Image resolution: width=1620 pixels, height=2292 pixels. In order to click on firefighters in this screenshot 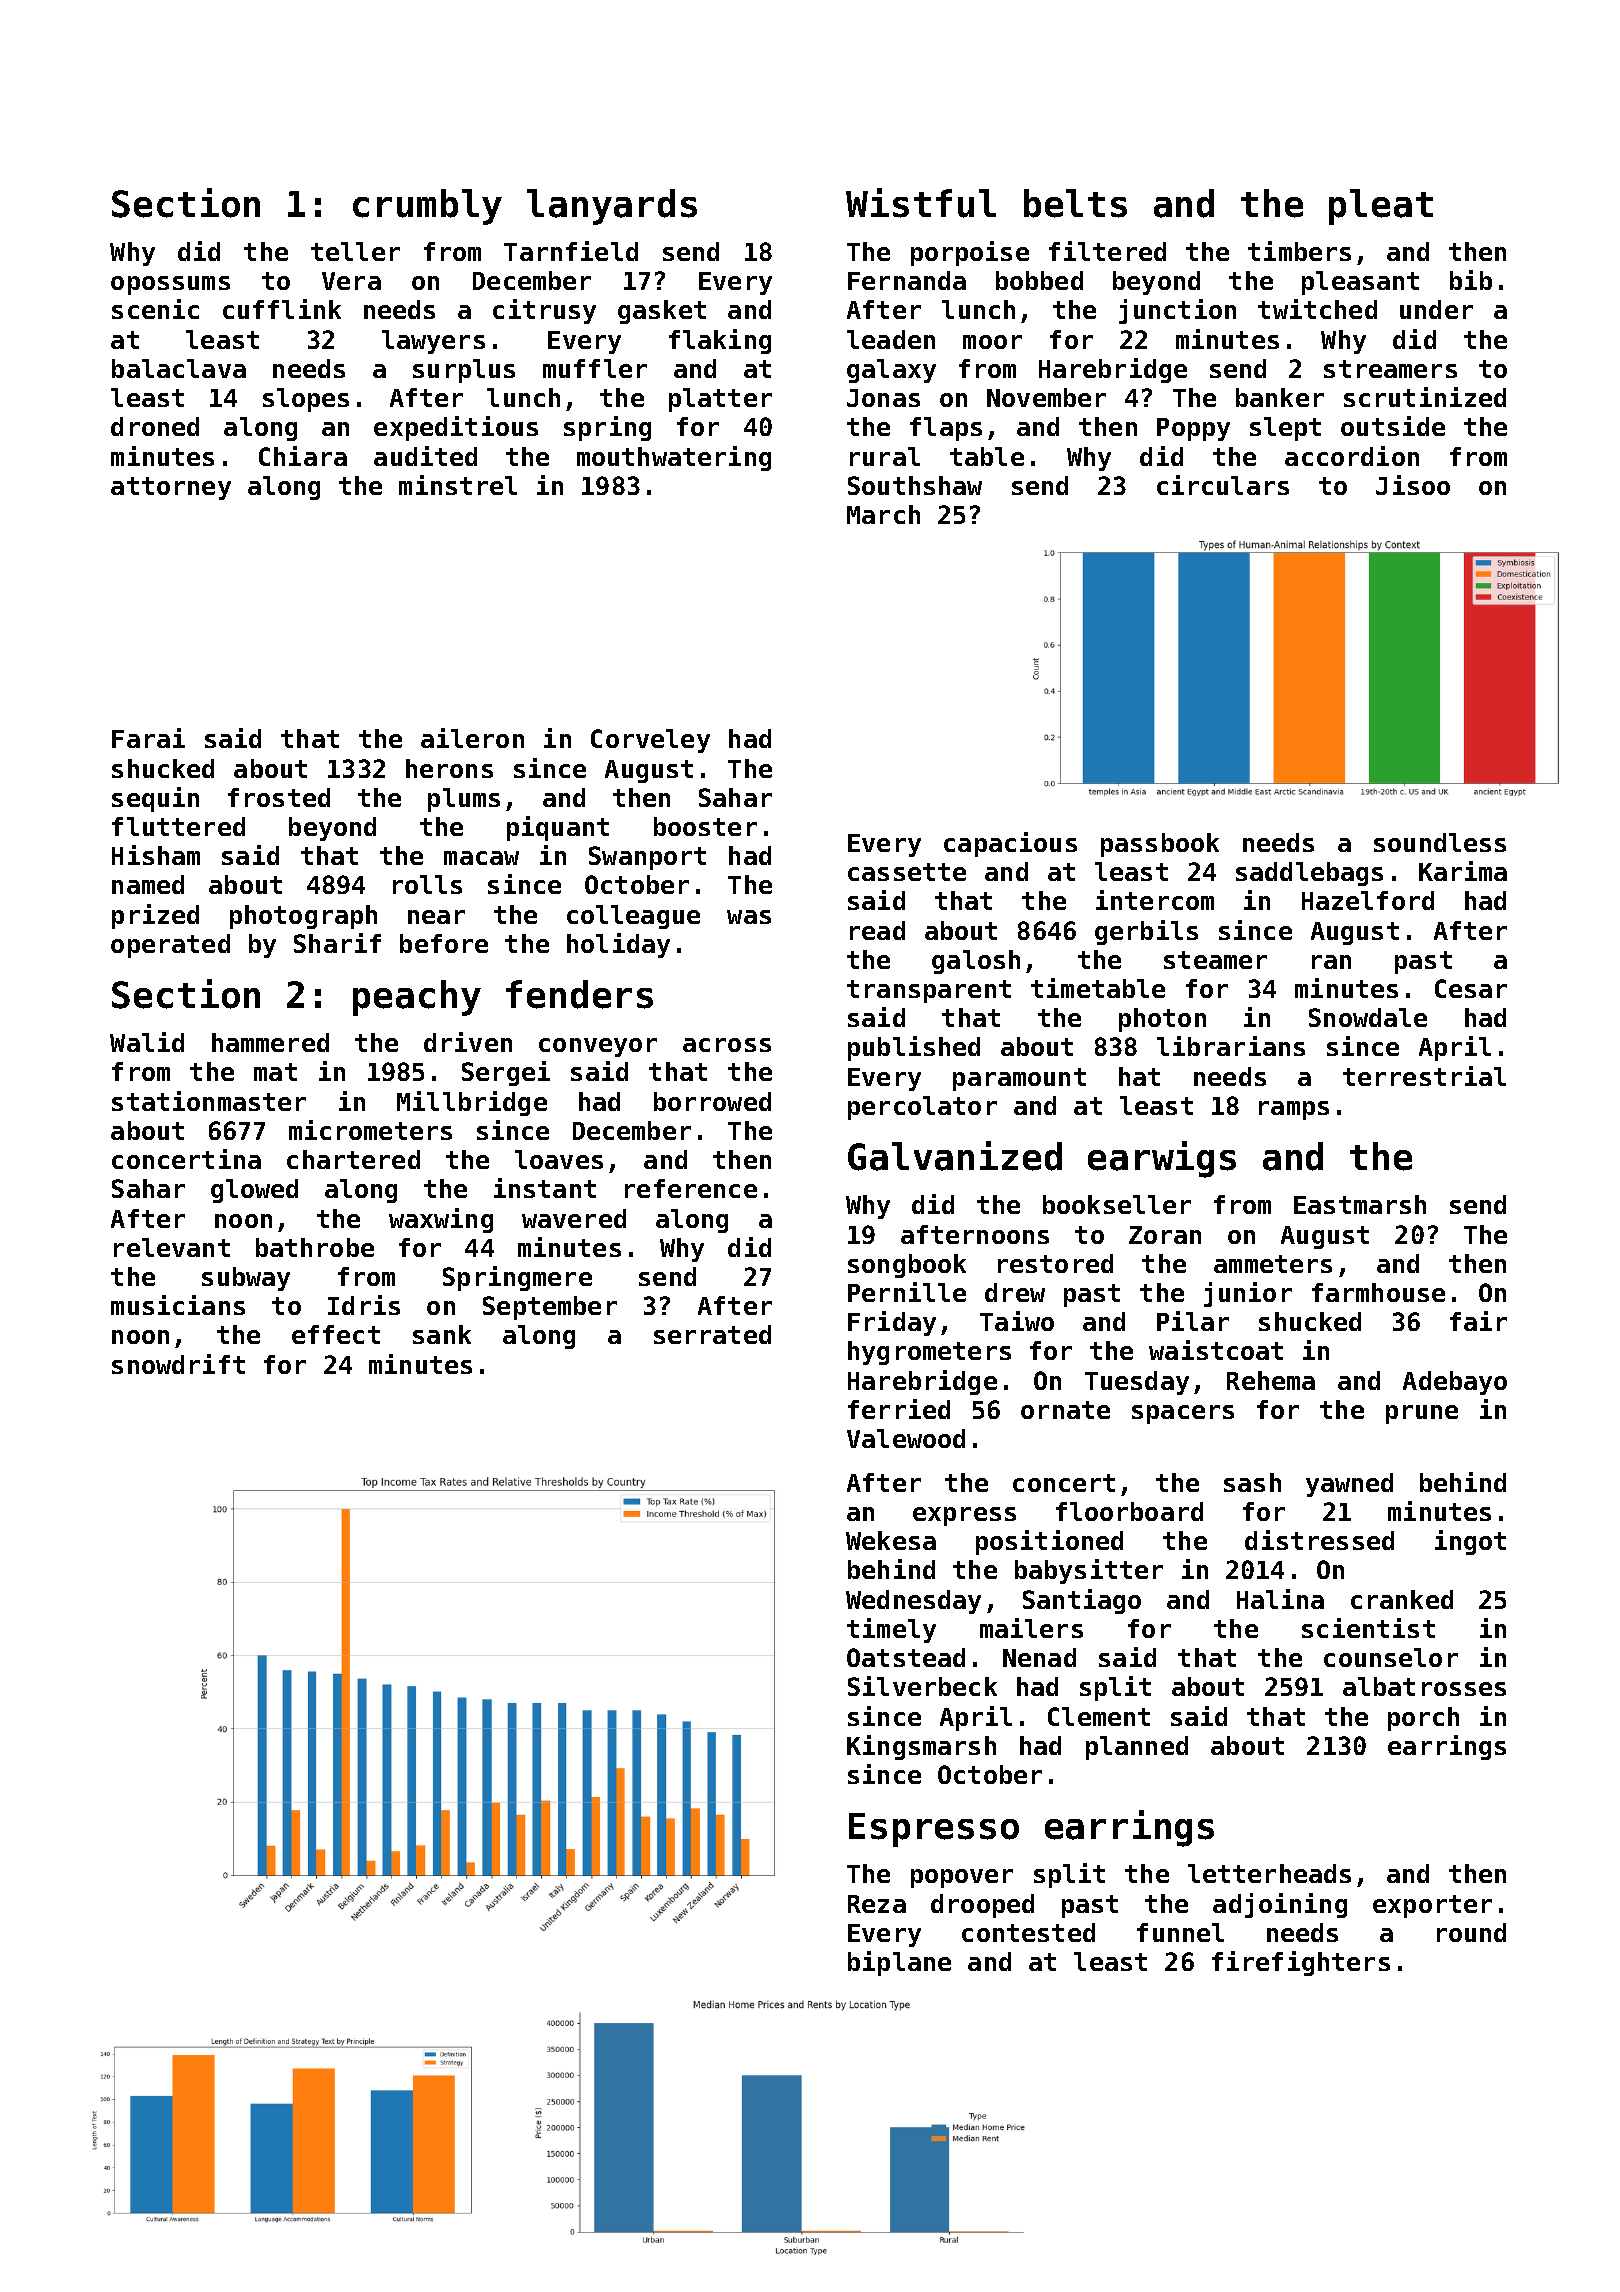, I will do `click(1301, 1963)`.
